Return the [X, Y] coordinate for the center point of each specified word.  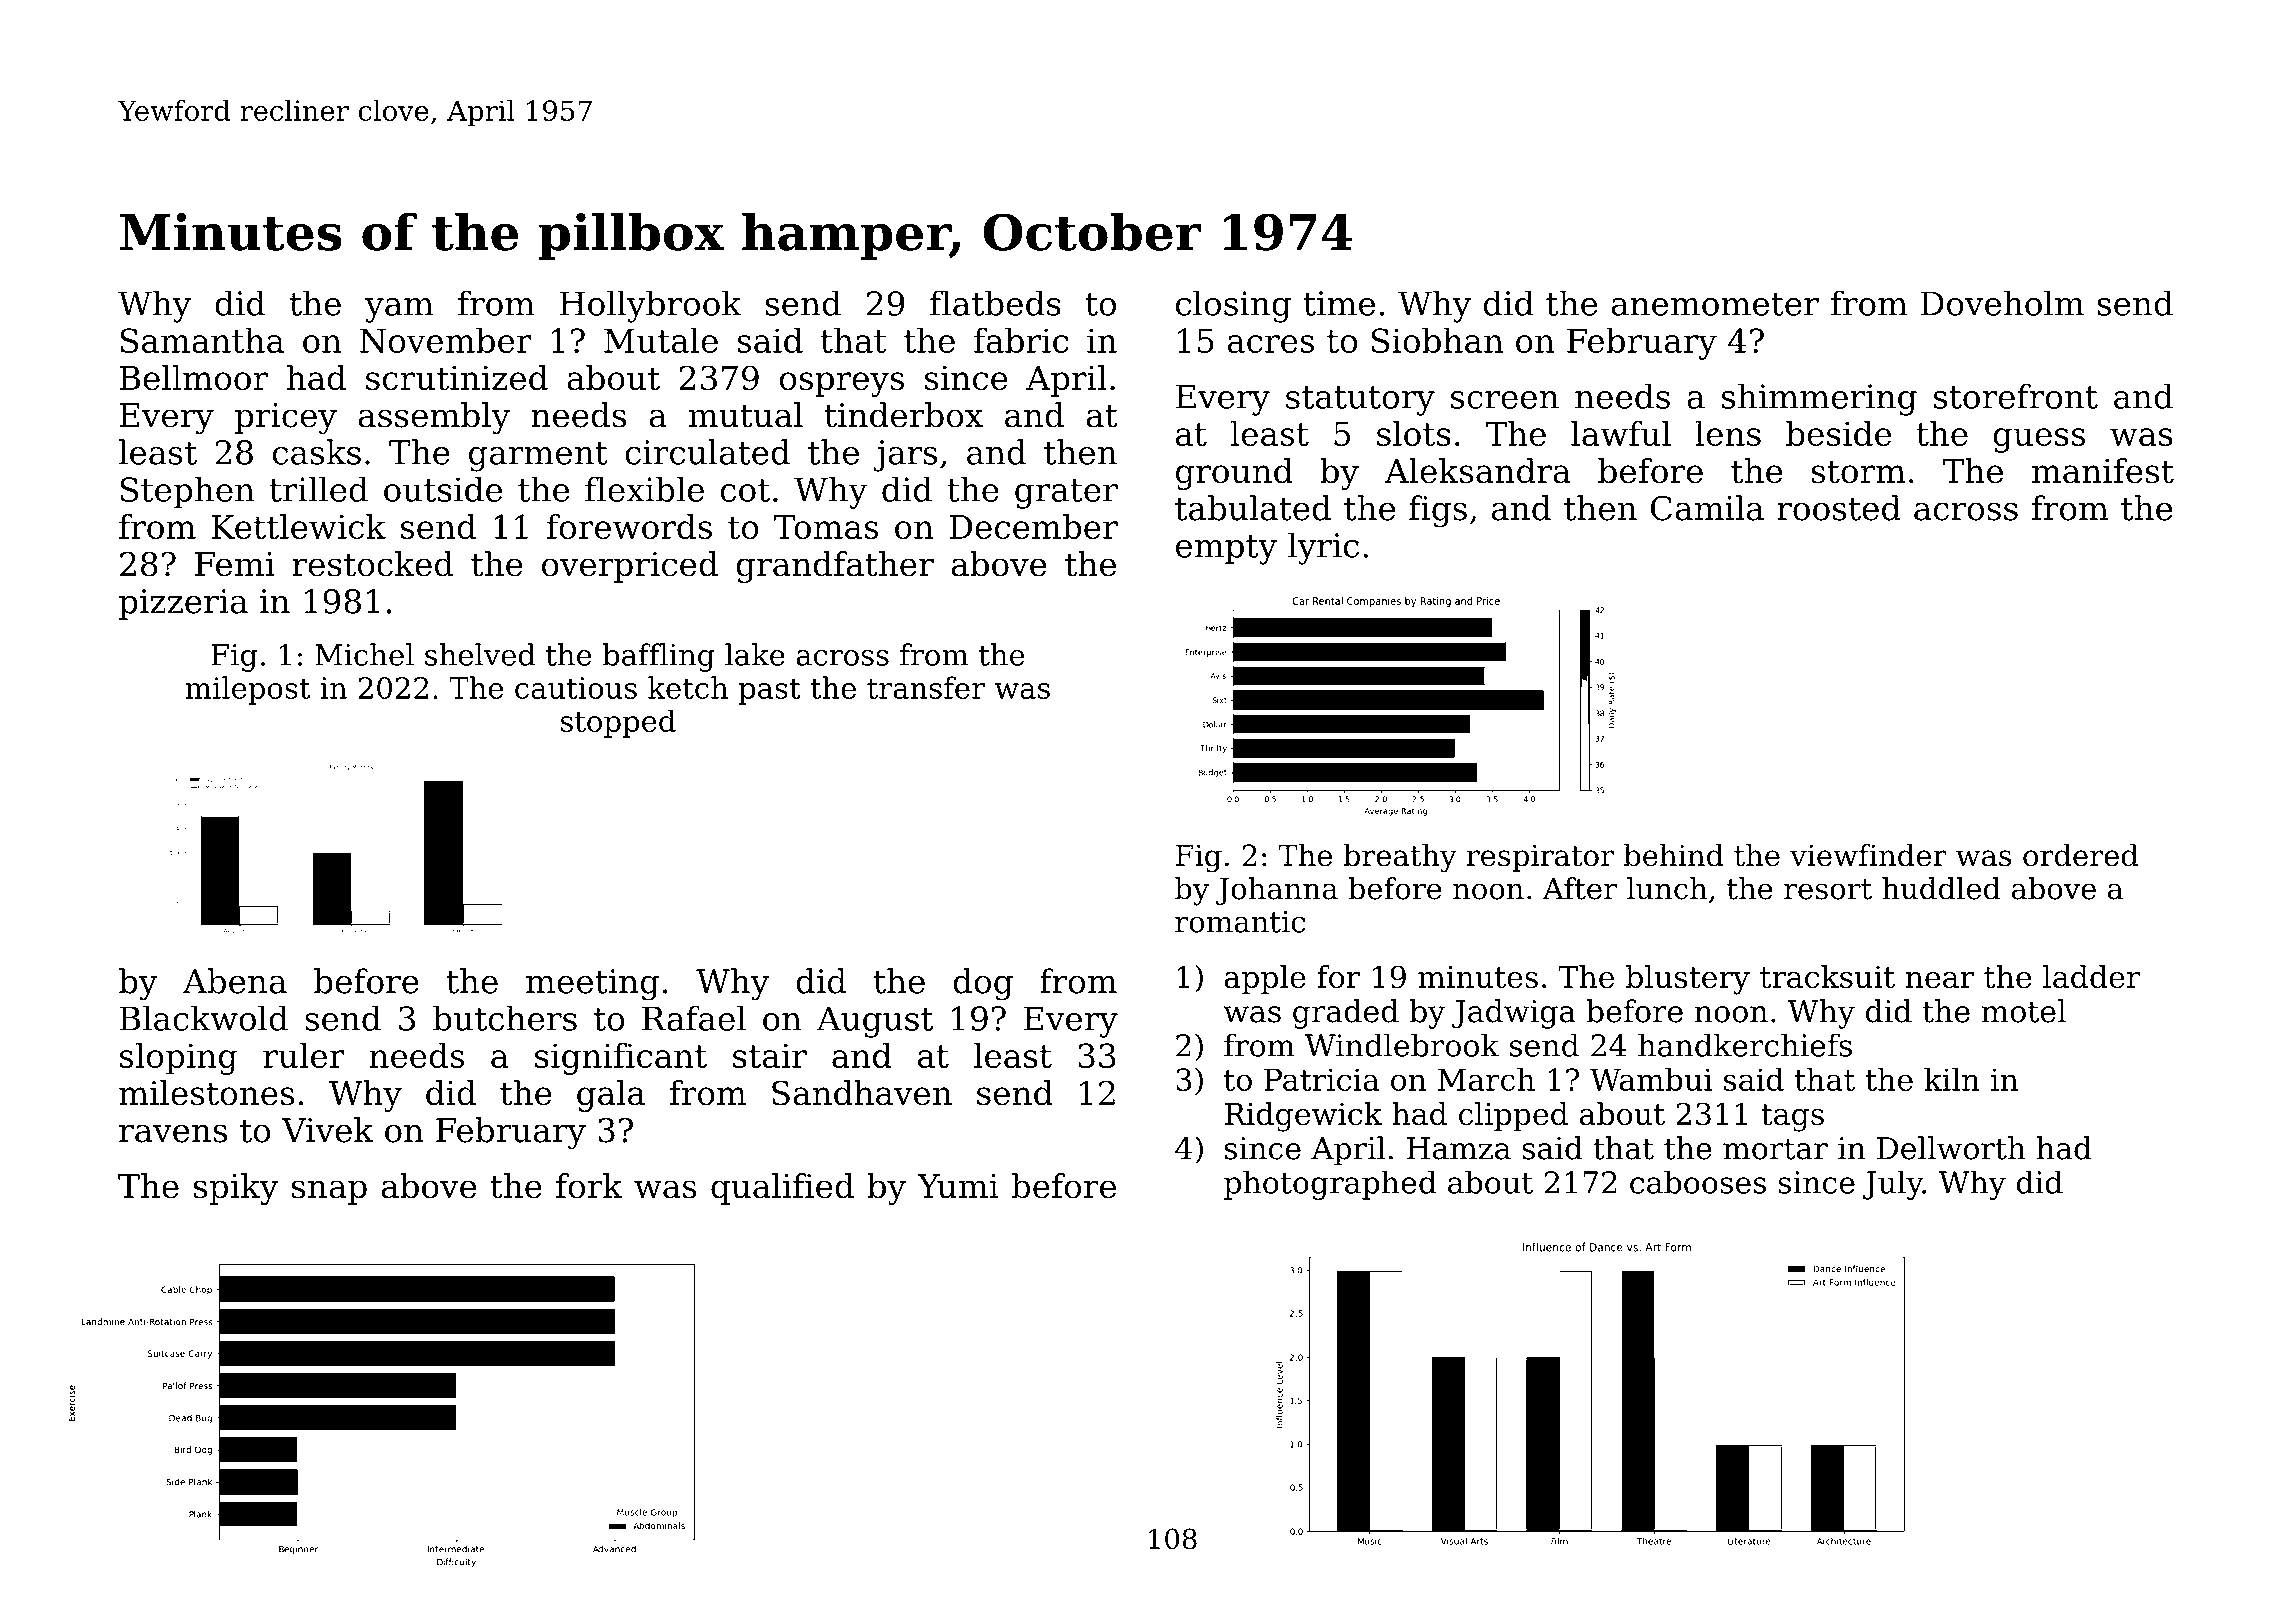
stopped [618, 723]
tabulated [1253, 508]
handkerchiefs [1745, 1045]
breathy [1400, 858]
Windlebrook [1402, 1045]
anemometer [1715, 304]
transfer [926, 687]
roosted [1839, 508]
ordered [2080, 855]
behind [1674, 855]
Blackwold [204, 1018]
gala [611, 1096]
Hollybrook [651, 306]
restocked [372, 564]
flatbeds [995, 303]
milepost [247, 690]
